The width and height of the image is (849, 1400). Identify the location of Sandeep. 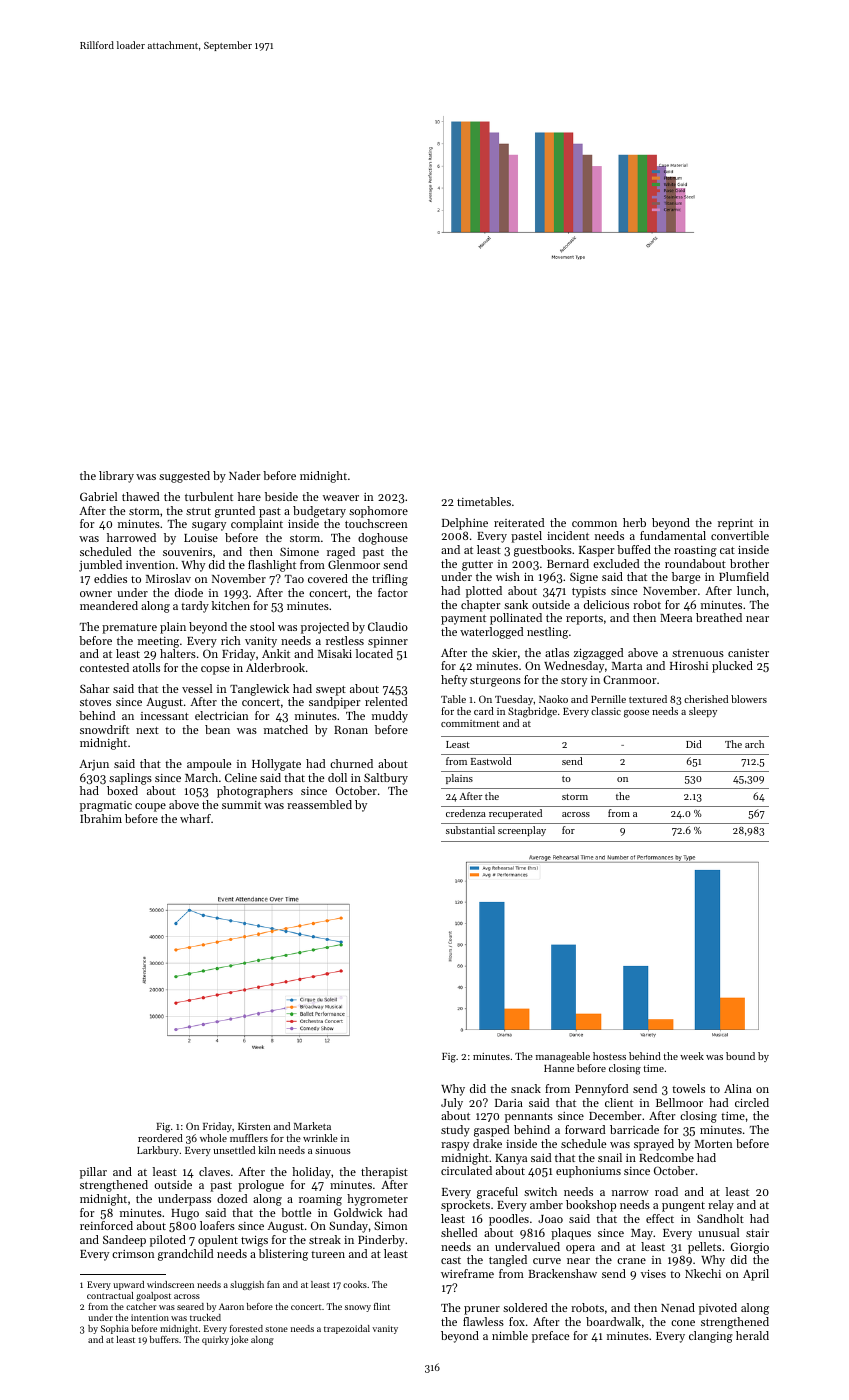
(124, 1241).
